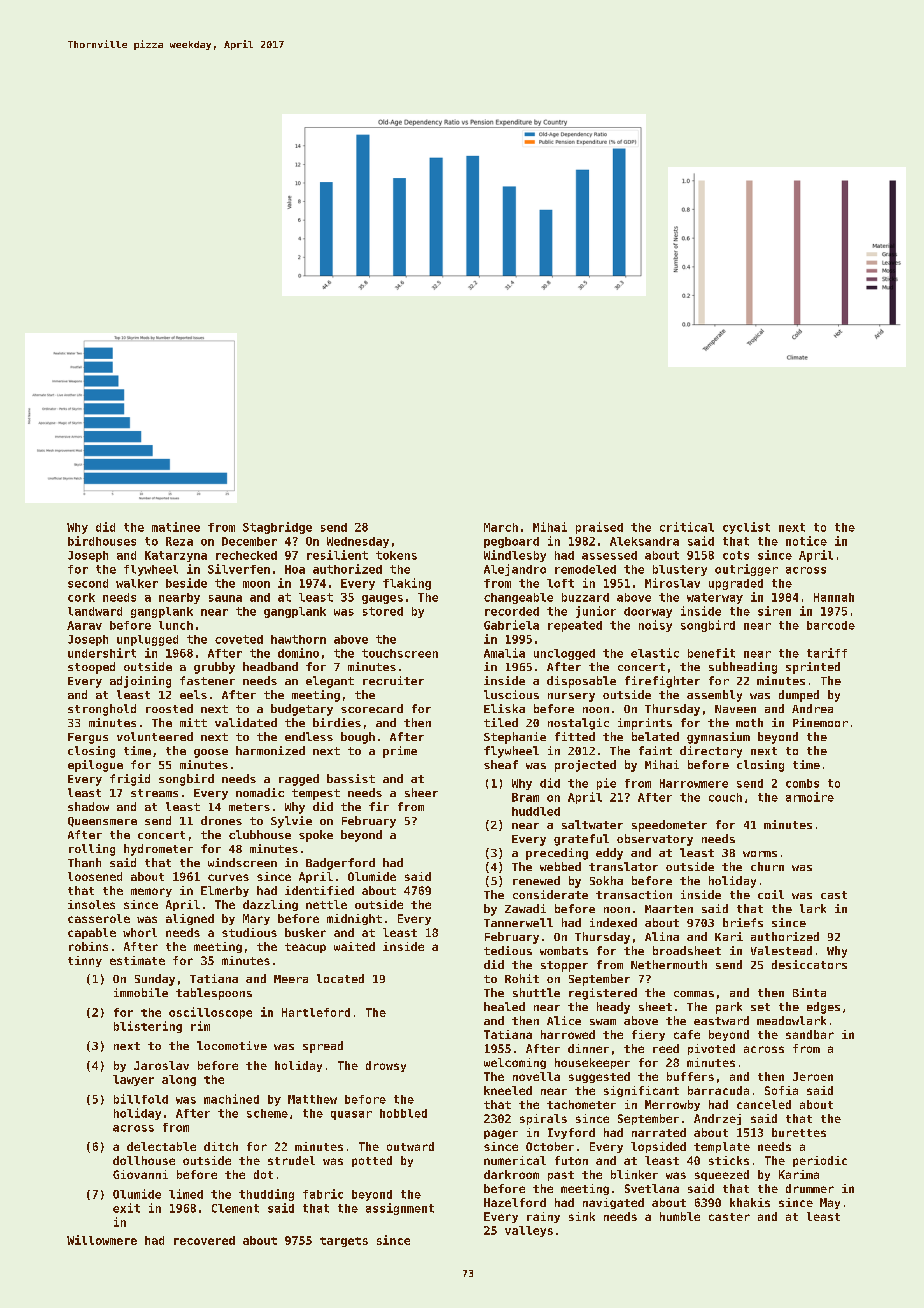 The height and width of the screenshot is (1308, 924). I want to click on flaking, so click(407, 584).
